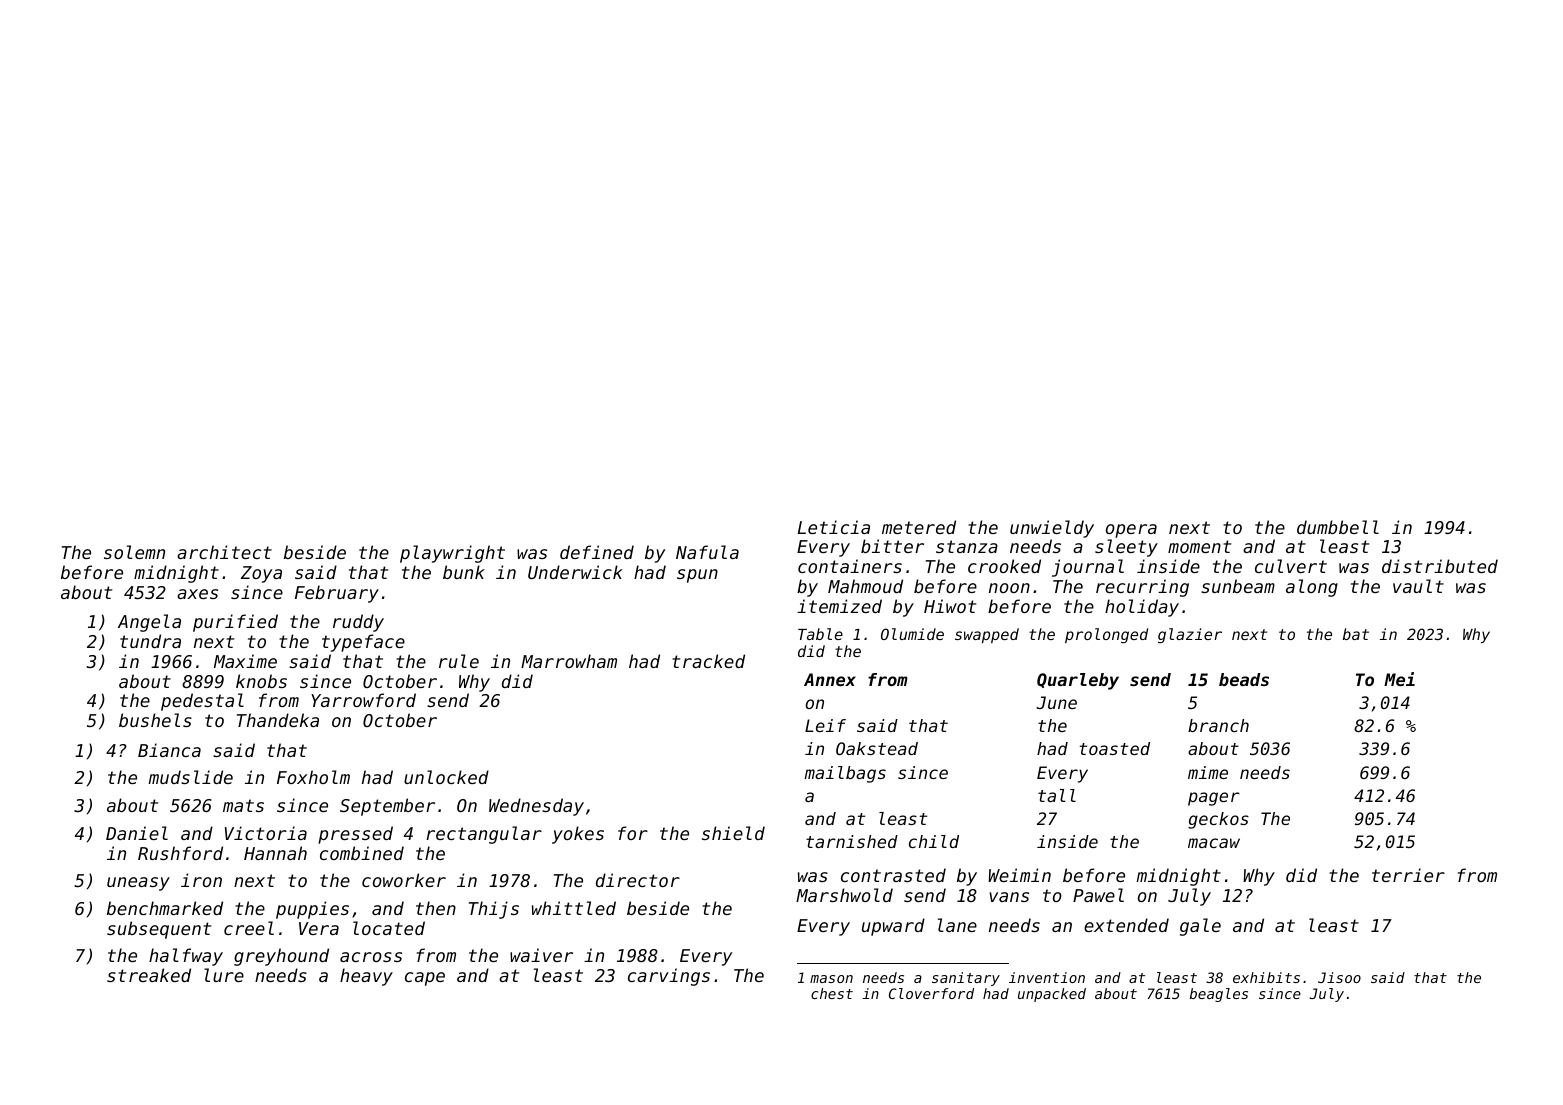 Image resolution: width=1563 pixels, height=1105 pixels. Describe the element at coordinates (1057, 795) in the screenshot. I see `tall` at that location.
